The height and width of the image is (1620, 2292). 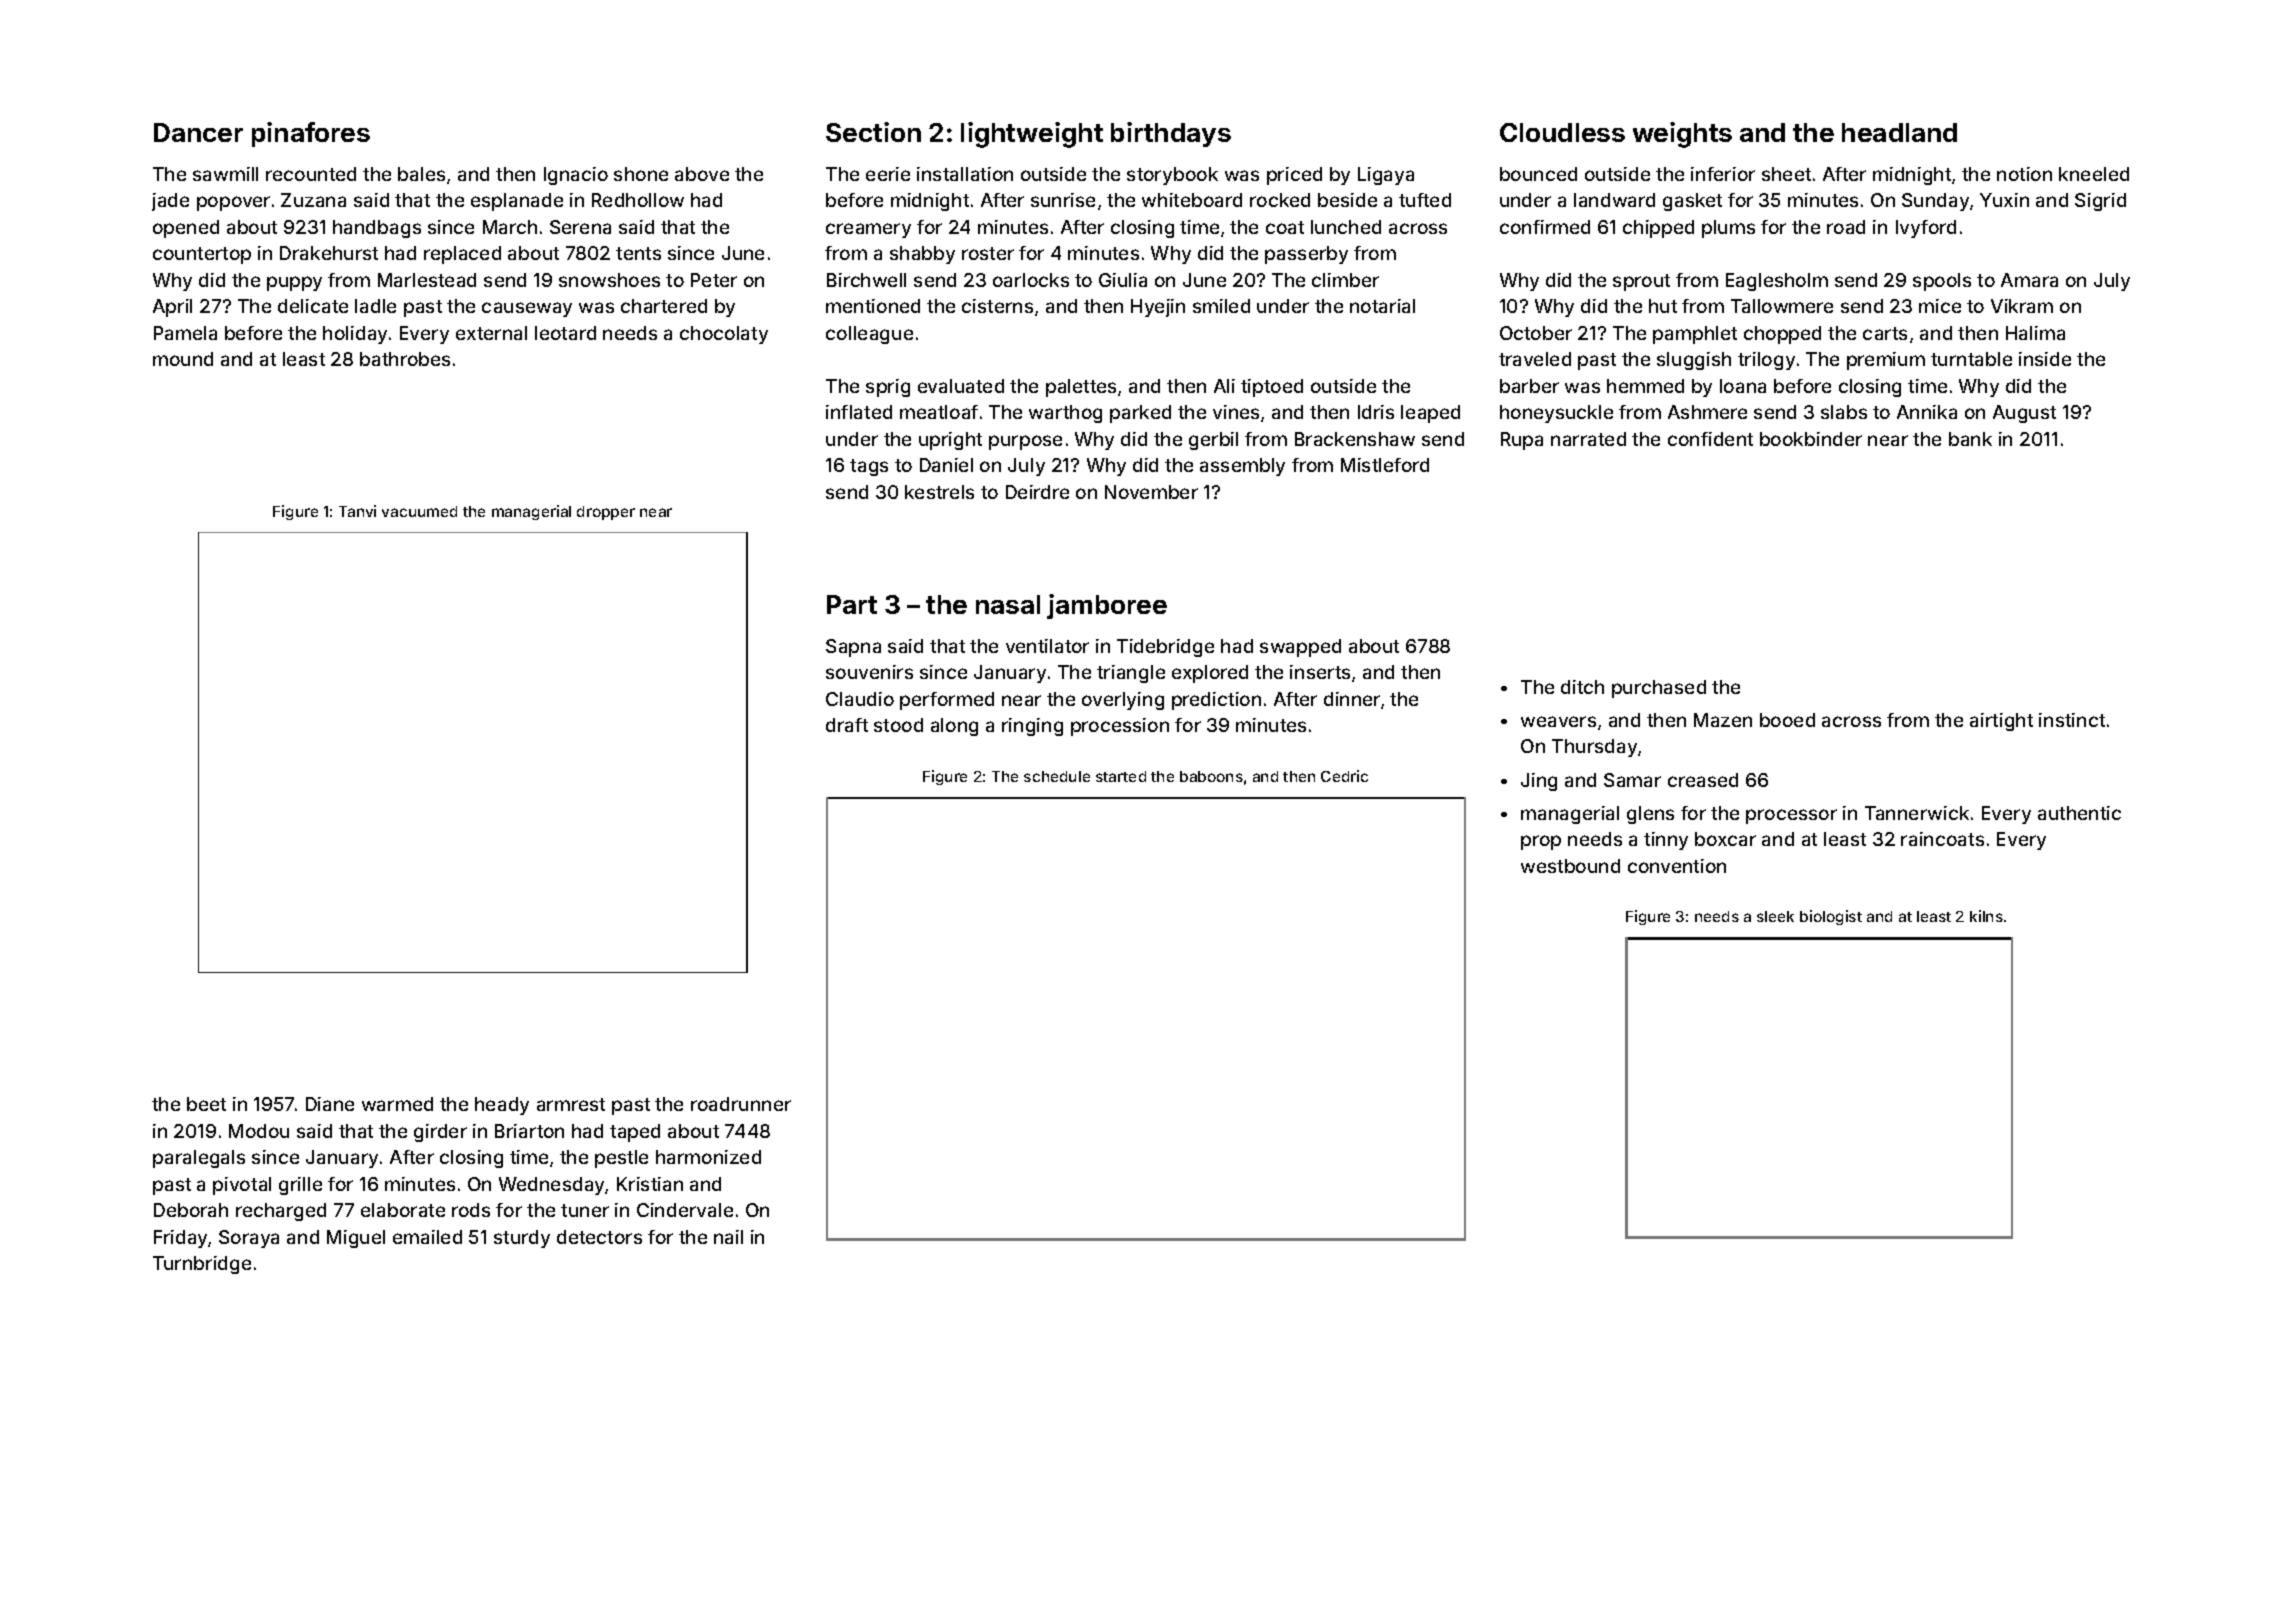 What do you see at coordinates (419, 511) in the image?
I see `vacuumed` at bounding box center [419, 511].
